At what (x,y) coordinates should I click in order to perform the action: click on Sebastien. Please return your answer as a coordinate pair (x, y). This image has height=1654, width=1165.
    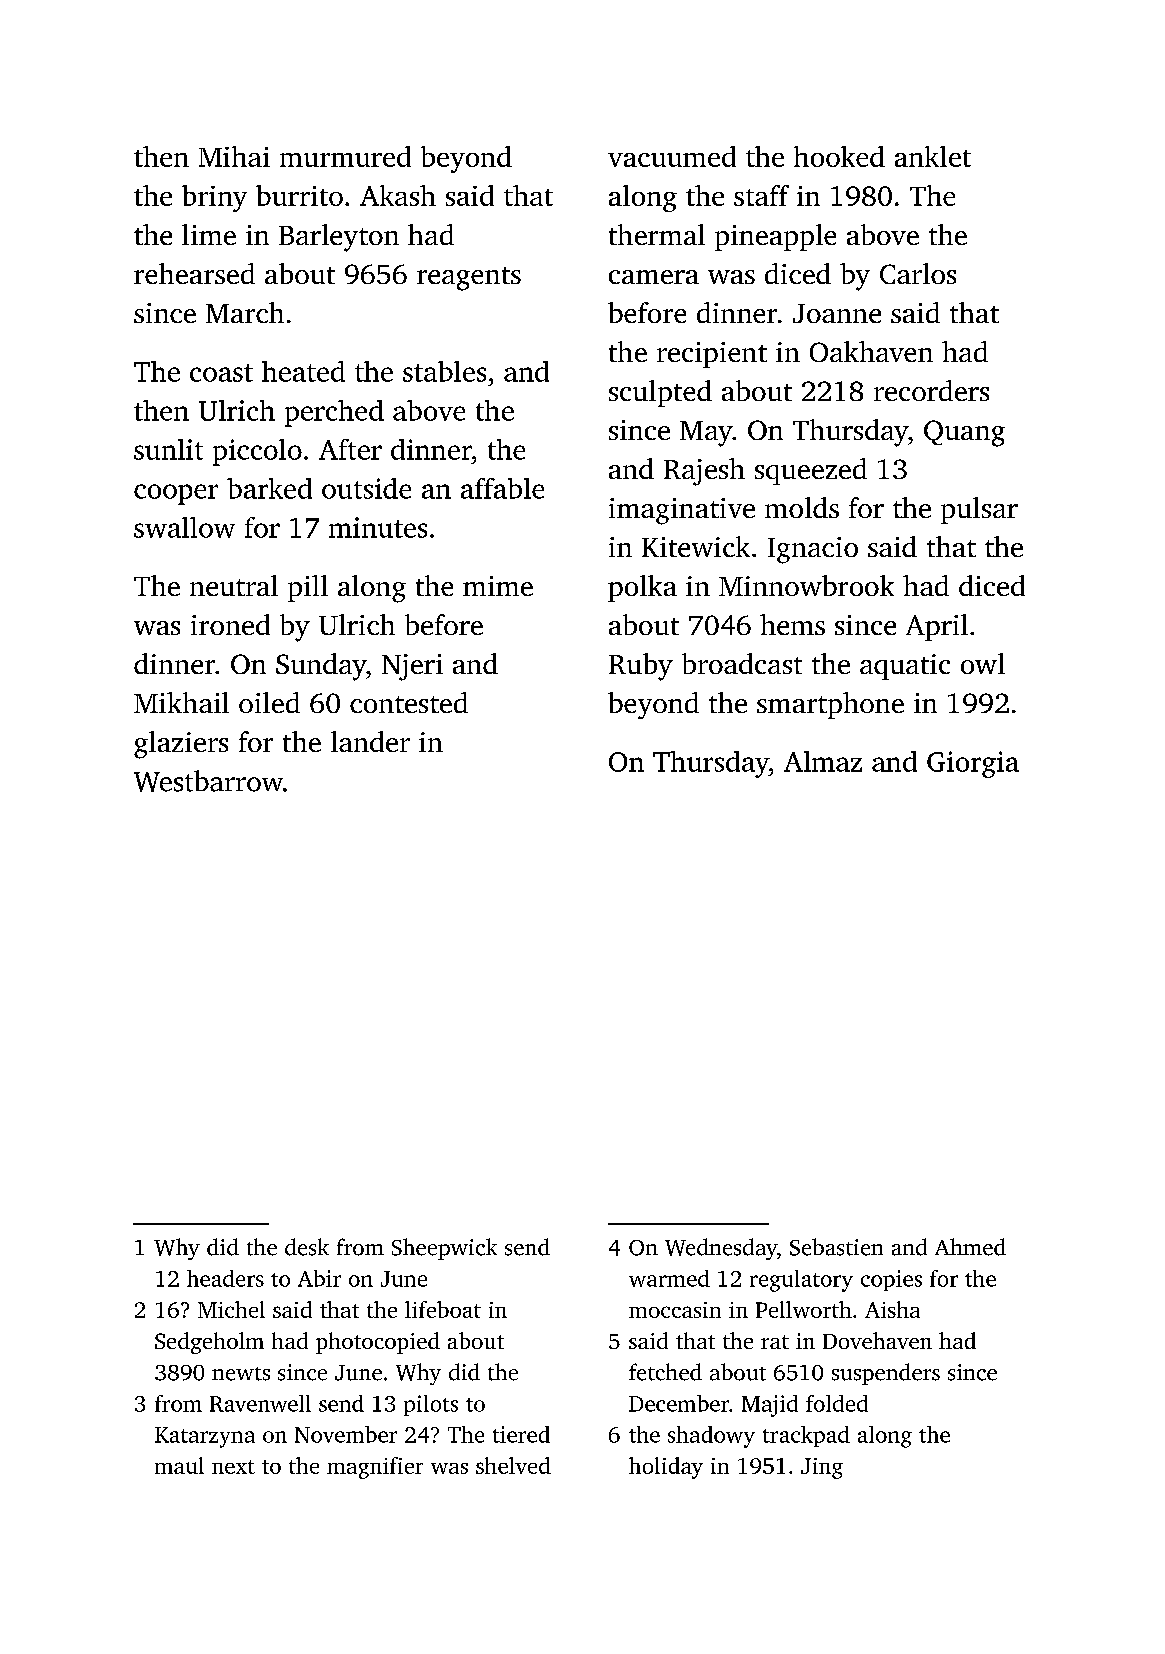
    Looking at the image, I should click on (836, 1247).
